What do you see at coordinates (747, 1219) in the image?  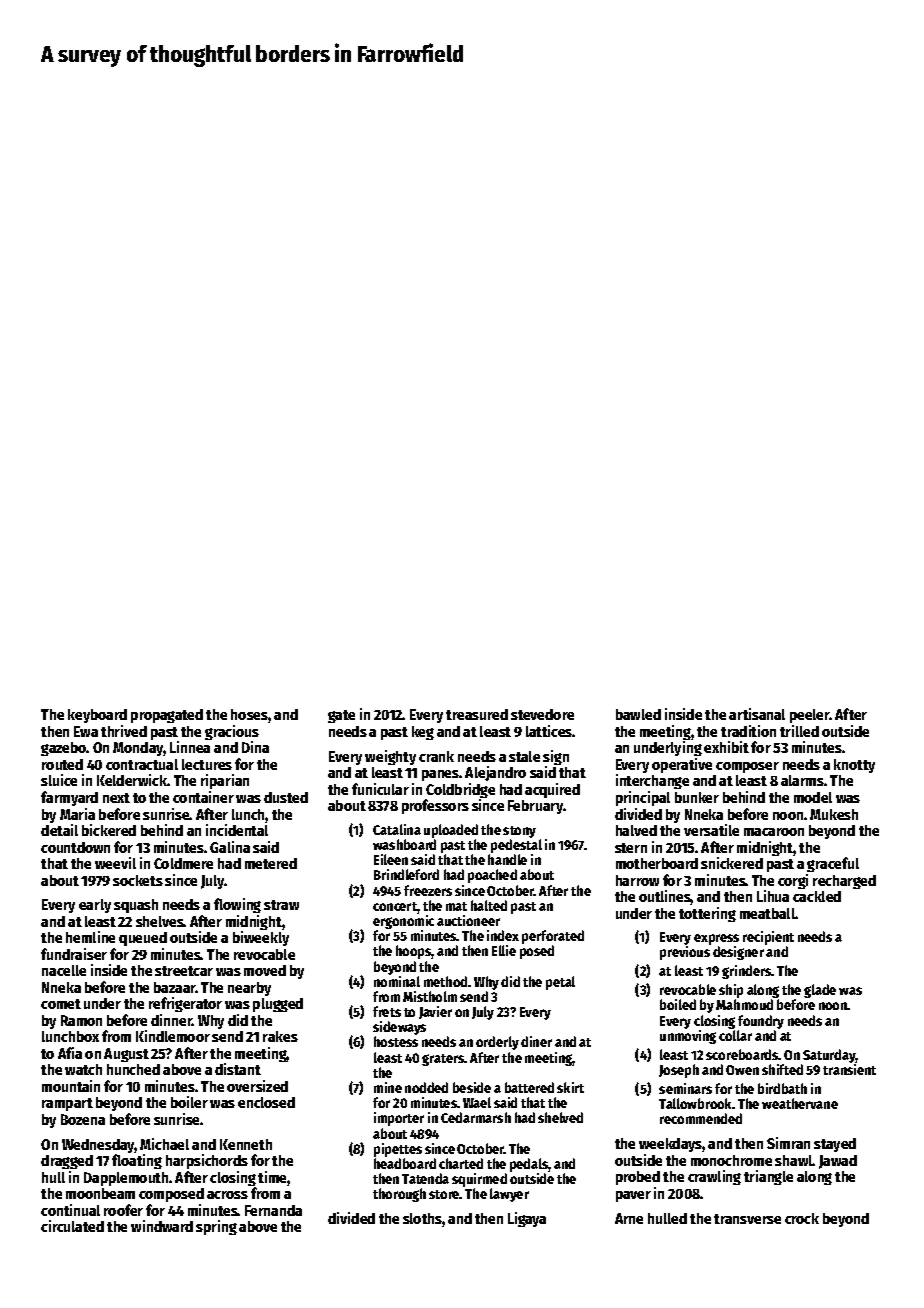 I see `transverse` at bounding box center [747, 1219].
